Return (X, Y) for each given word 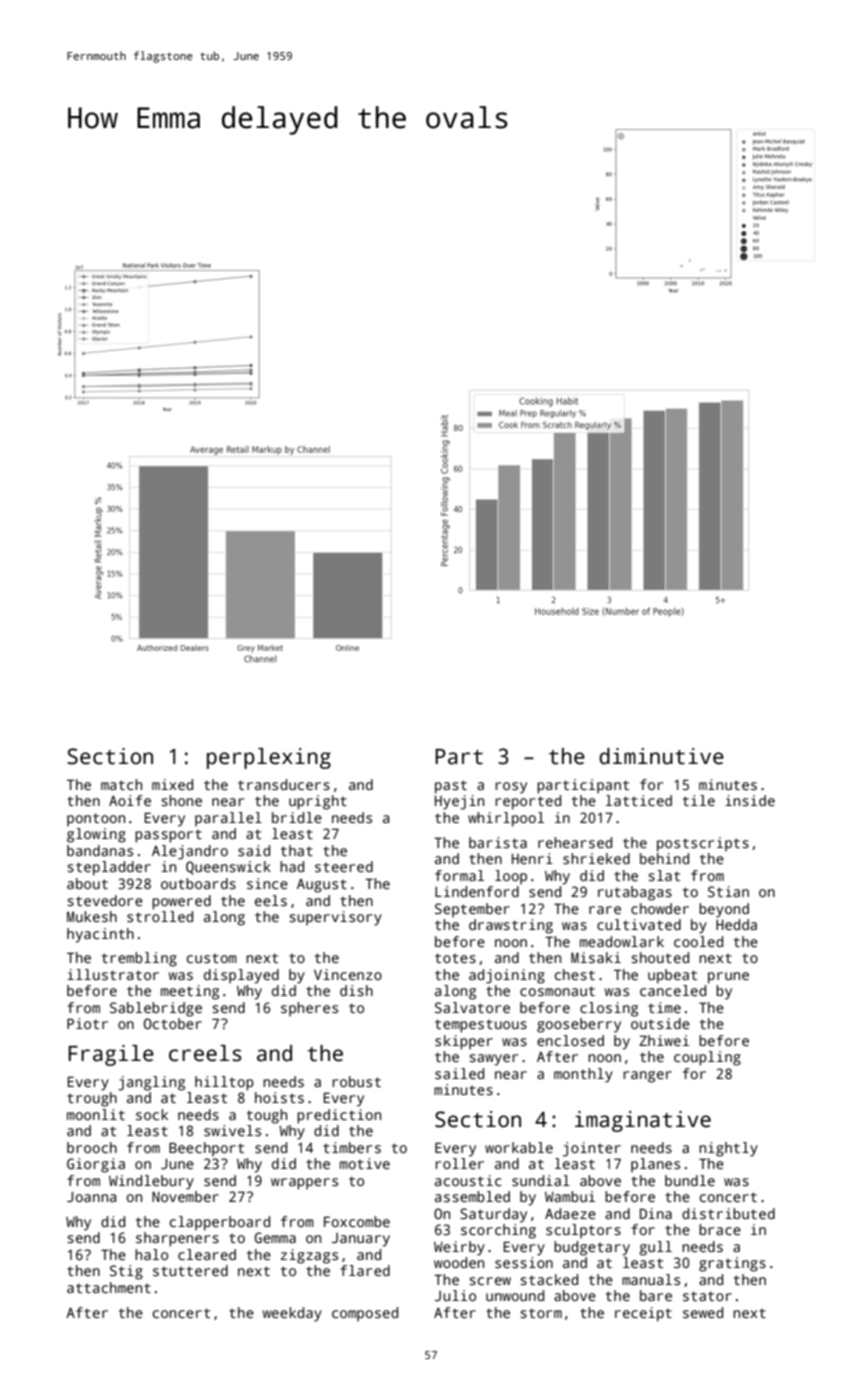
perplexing (269, 758)
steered (344, 866)
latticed (639, 800)
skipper (464, 1042)
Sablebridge (156, 1009)
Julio (455, 1295)
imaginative (643, 1121)
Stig (126, 1272)
